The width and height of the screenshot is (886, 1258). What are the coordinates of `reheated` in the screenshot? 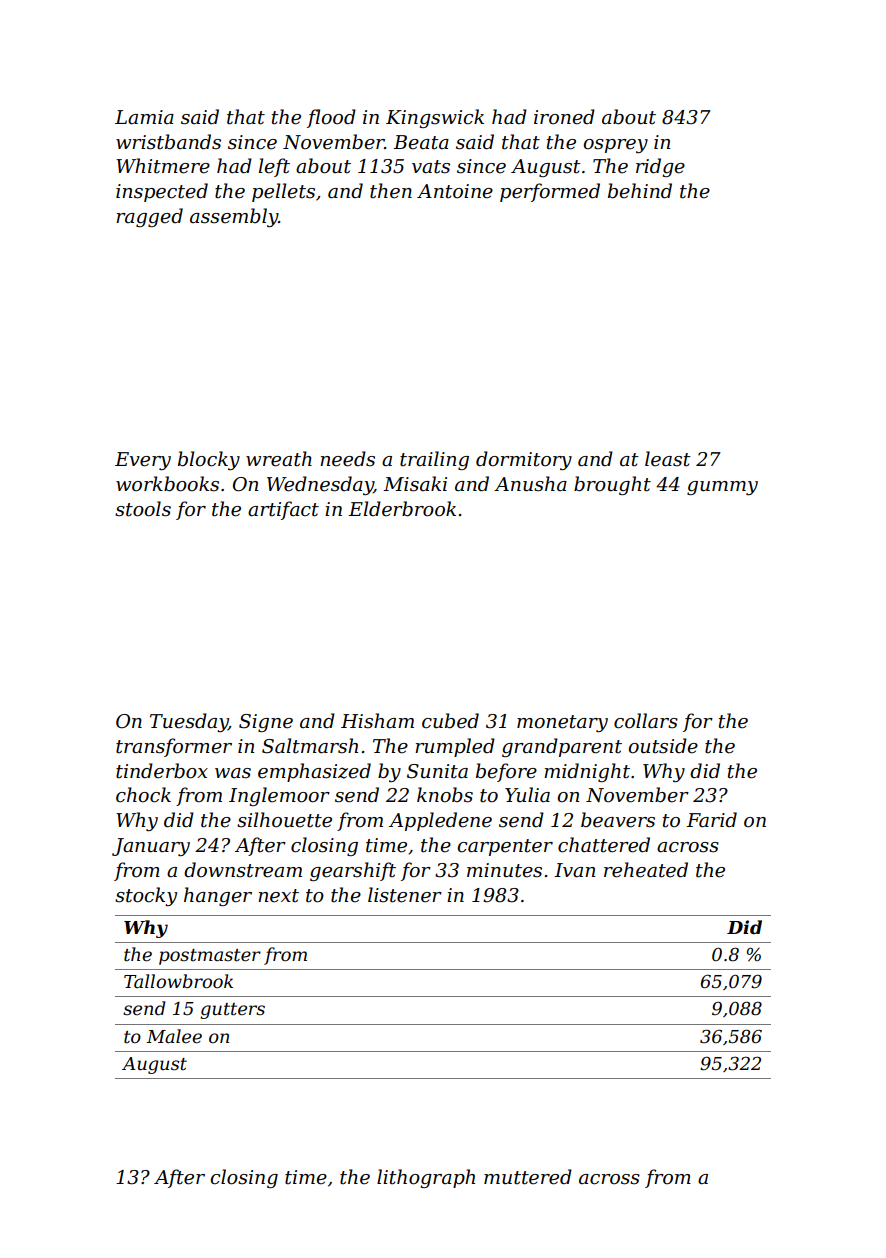 It's located at (646, 870).
